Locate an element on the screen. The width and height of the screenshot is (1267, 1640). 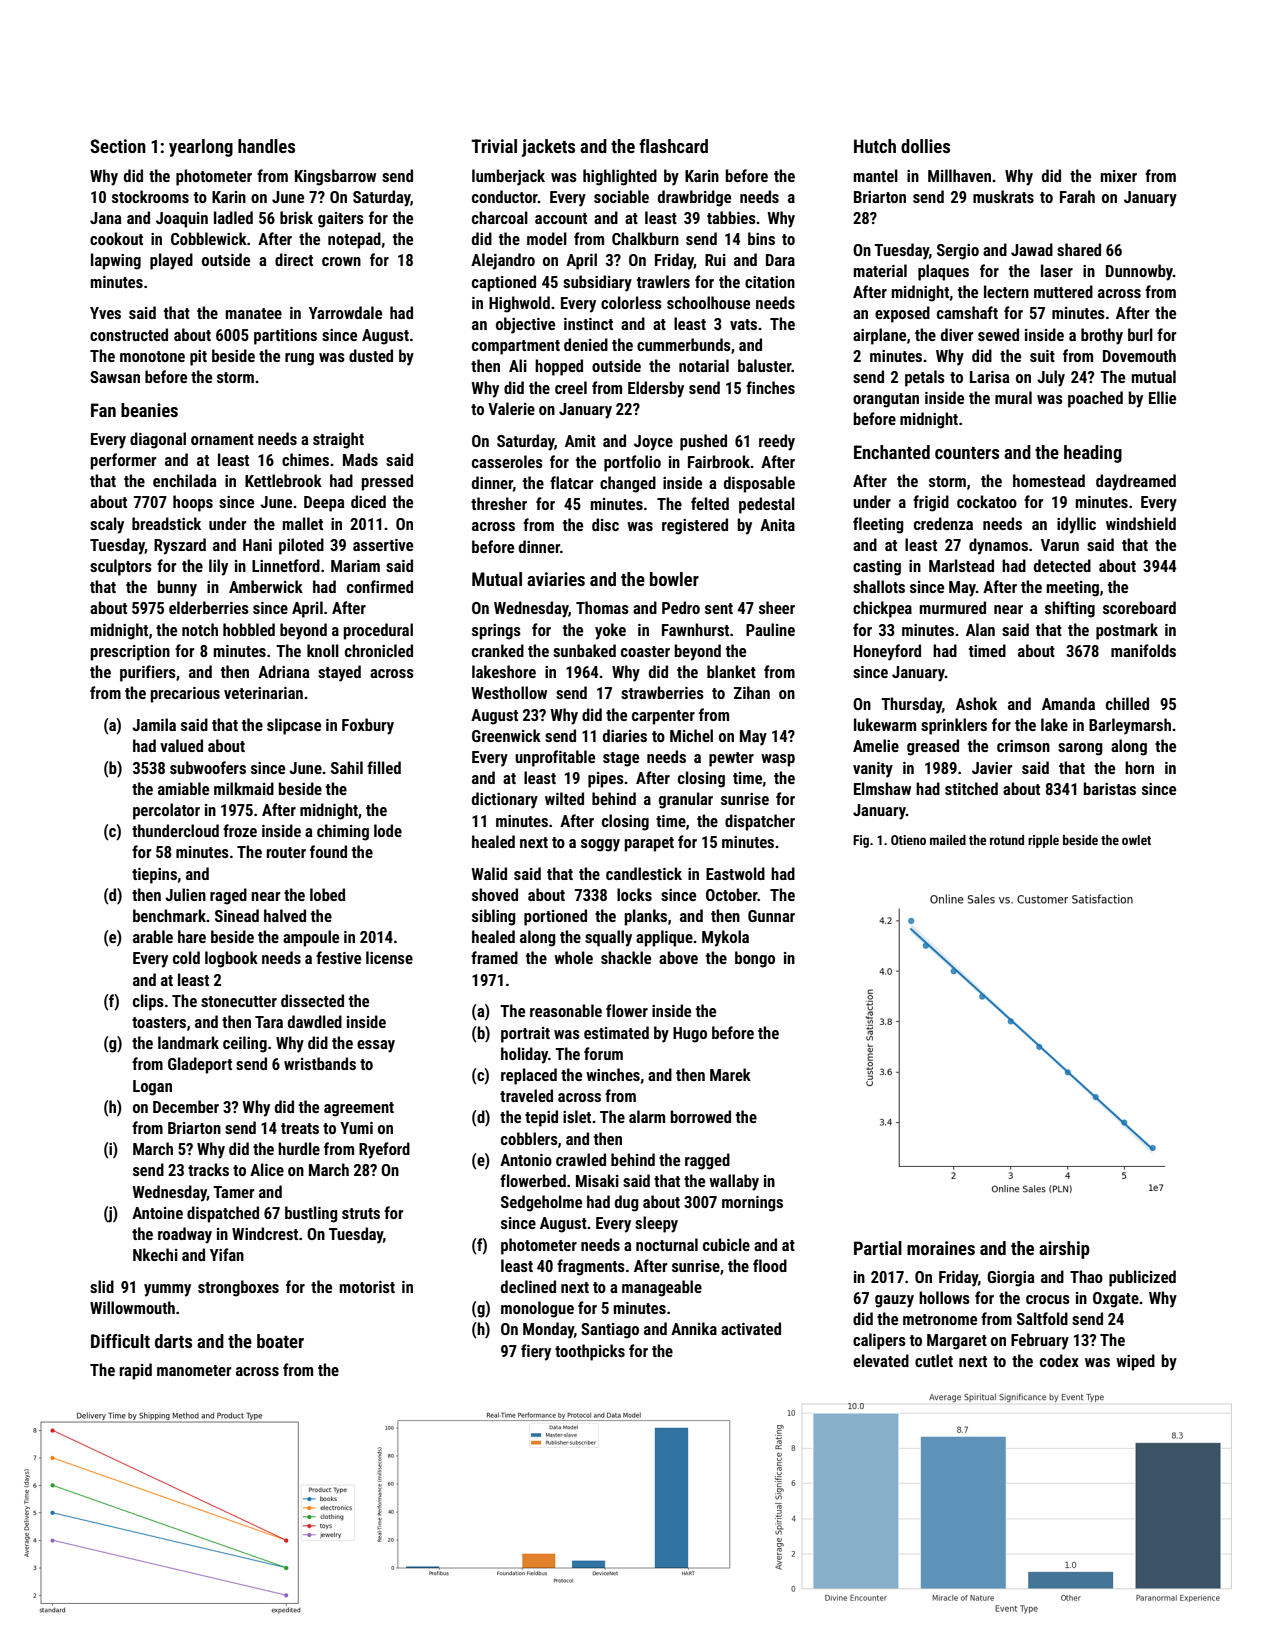
Marek is located at coordinates (730, 1074).
